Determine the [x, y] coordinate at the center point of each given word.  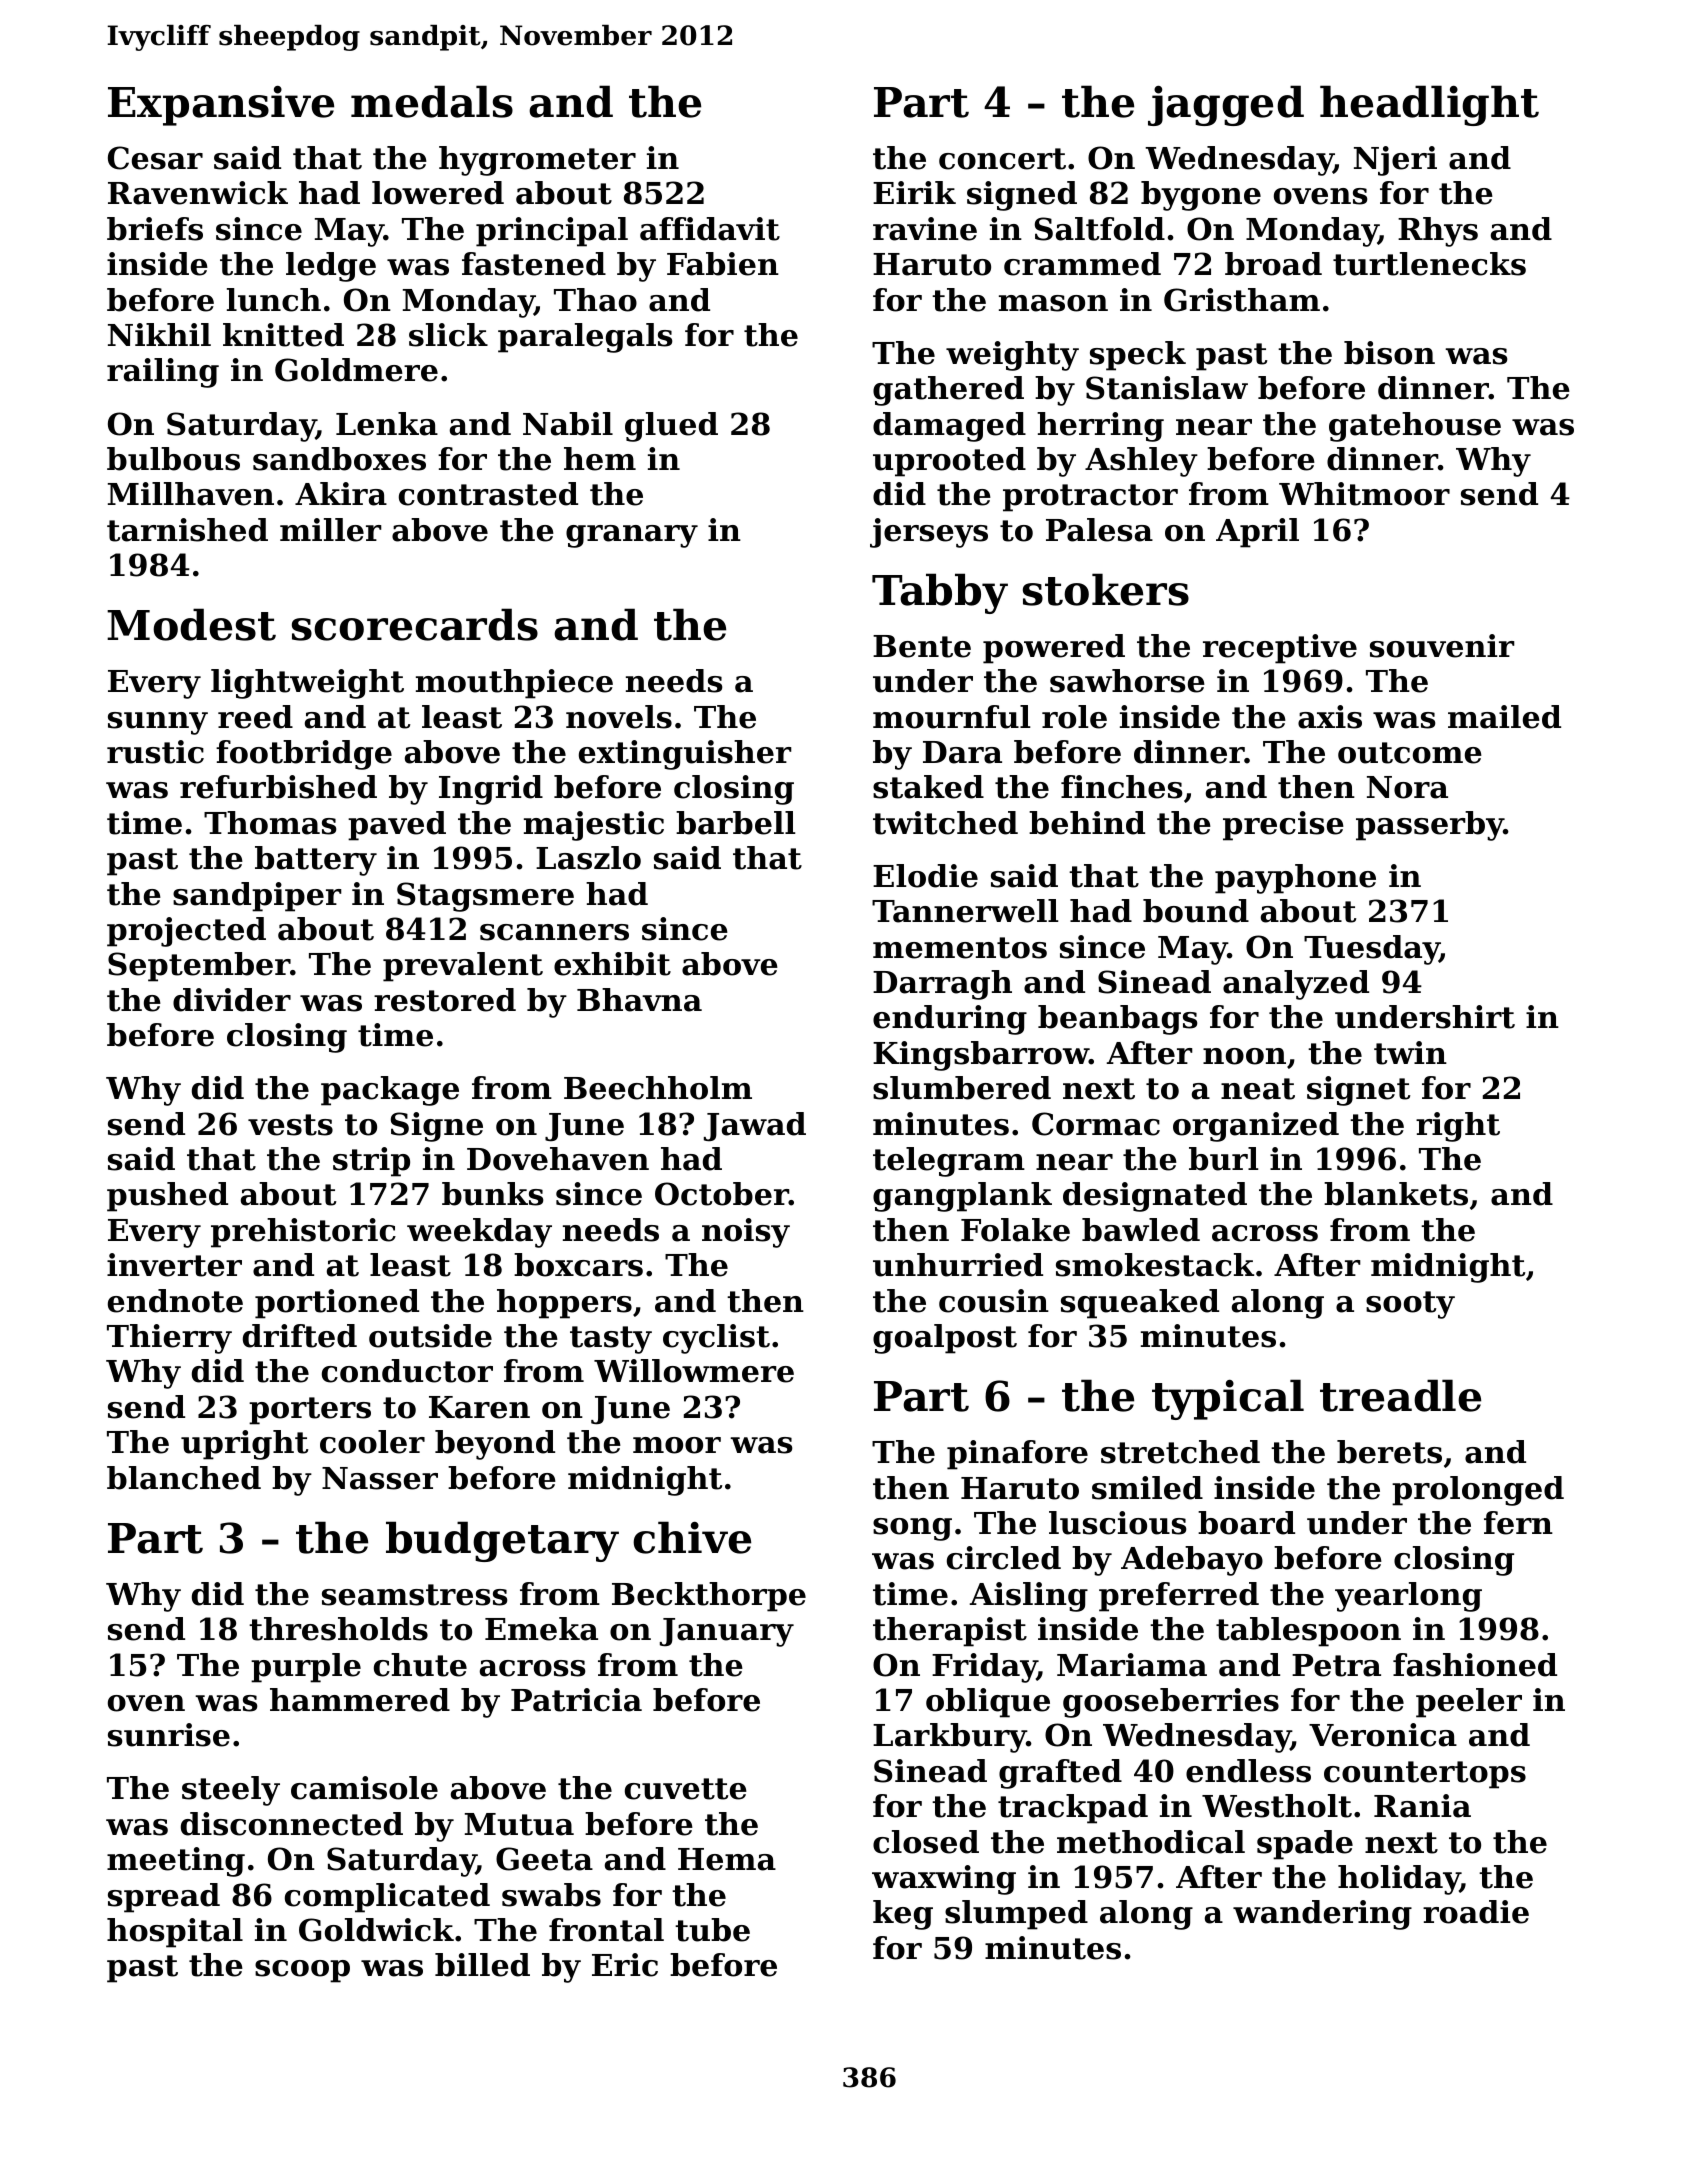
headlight [1429, 105]
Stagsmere [485, 897]
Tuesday [1372, 950]
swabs [551, 1895]
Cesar [155, 158]
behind [1087, 823]
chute [420, 1665]
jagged [1226, 105]
